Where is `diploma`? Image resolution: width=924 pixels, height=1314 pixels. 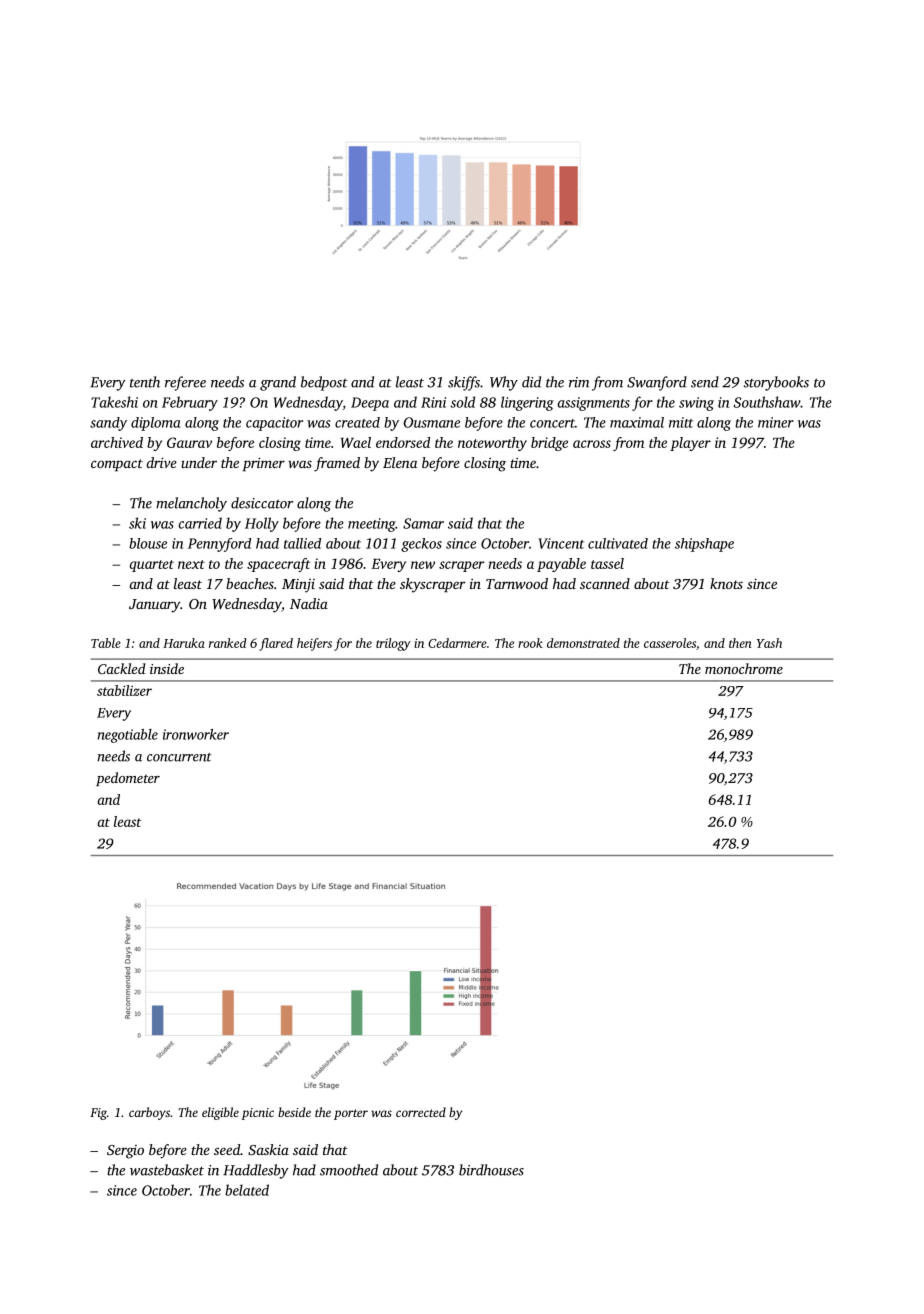 diploma is located at coordinates (155, 424).
